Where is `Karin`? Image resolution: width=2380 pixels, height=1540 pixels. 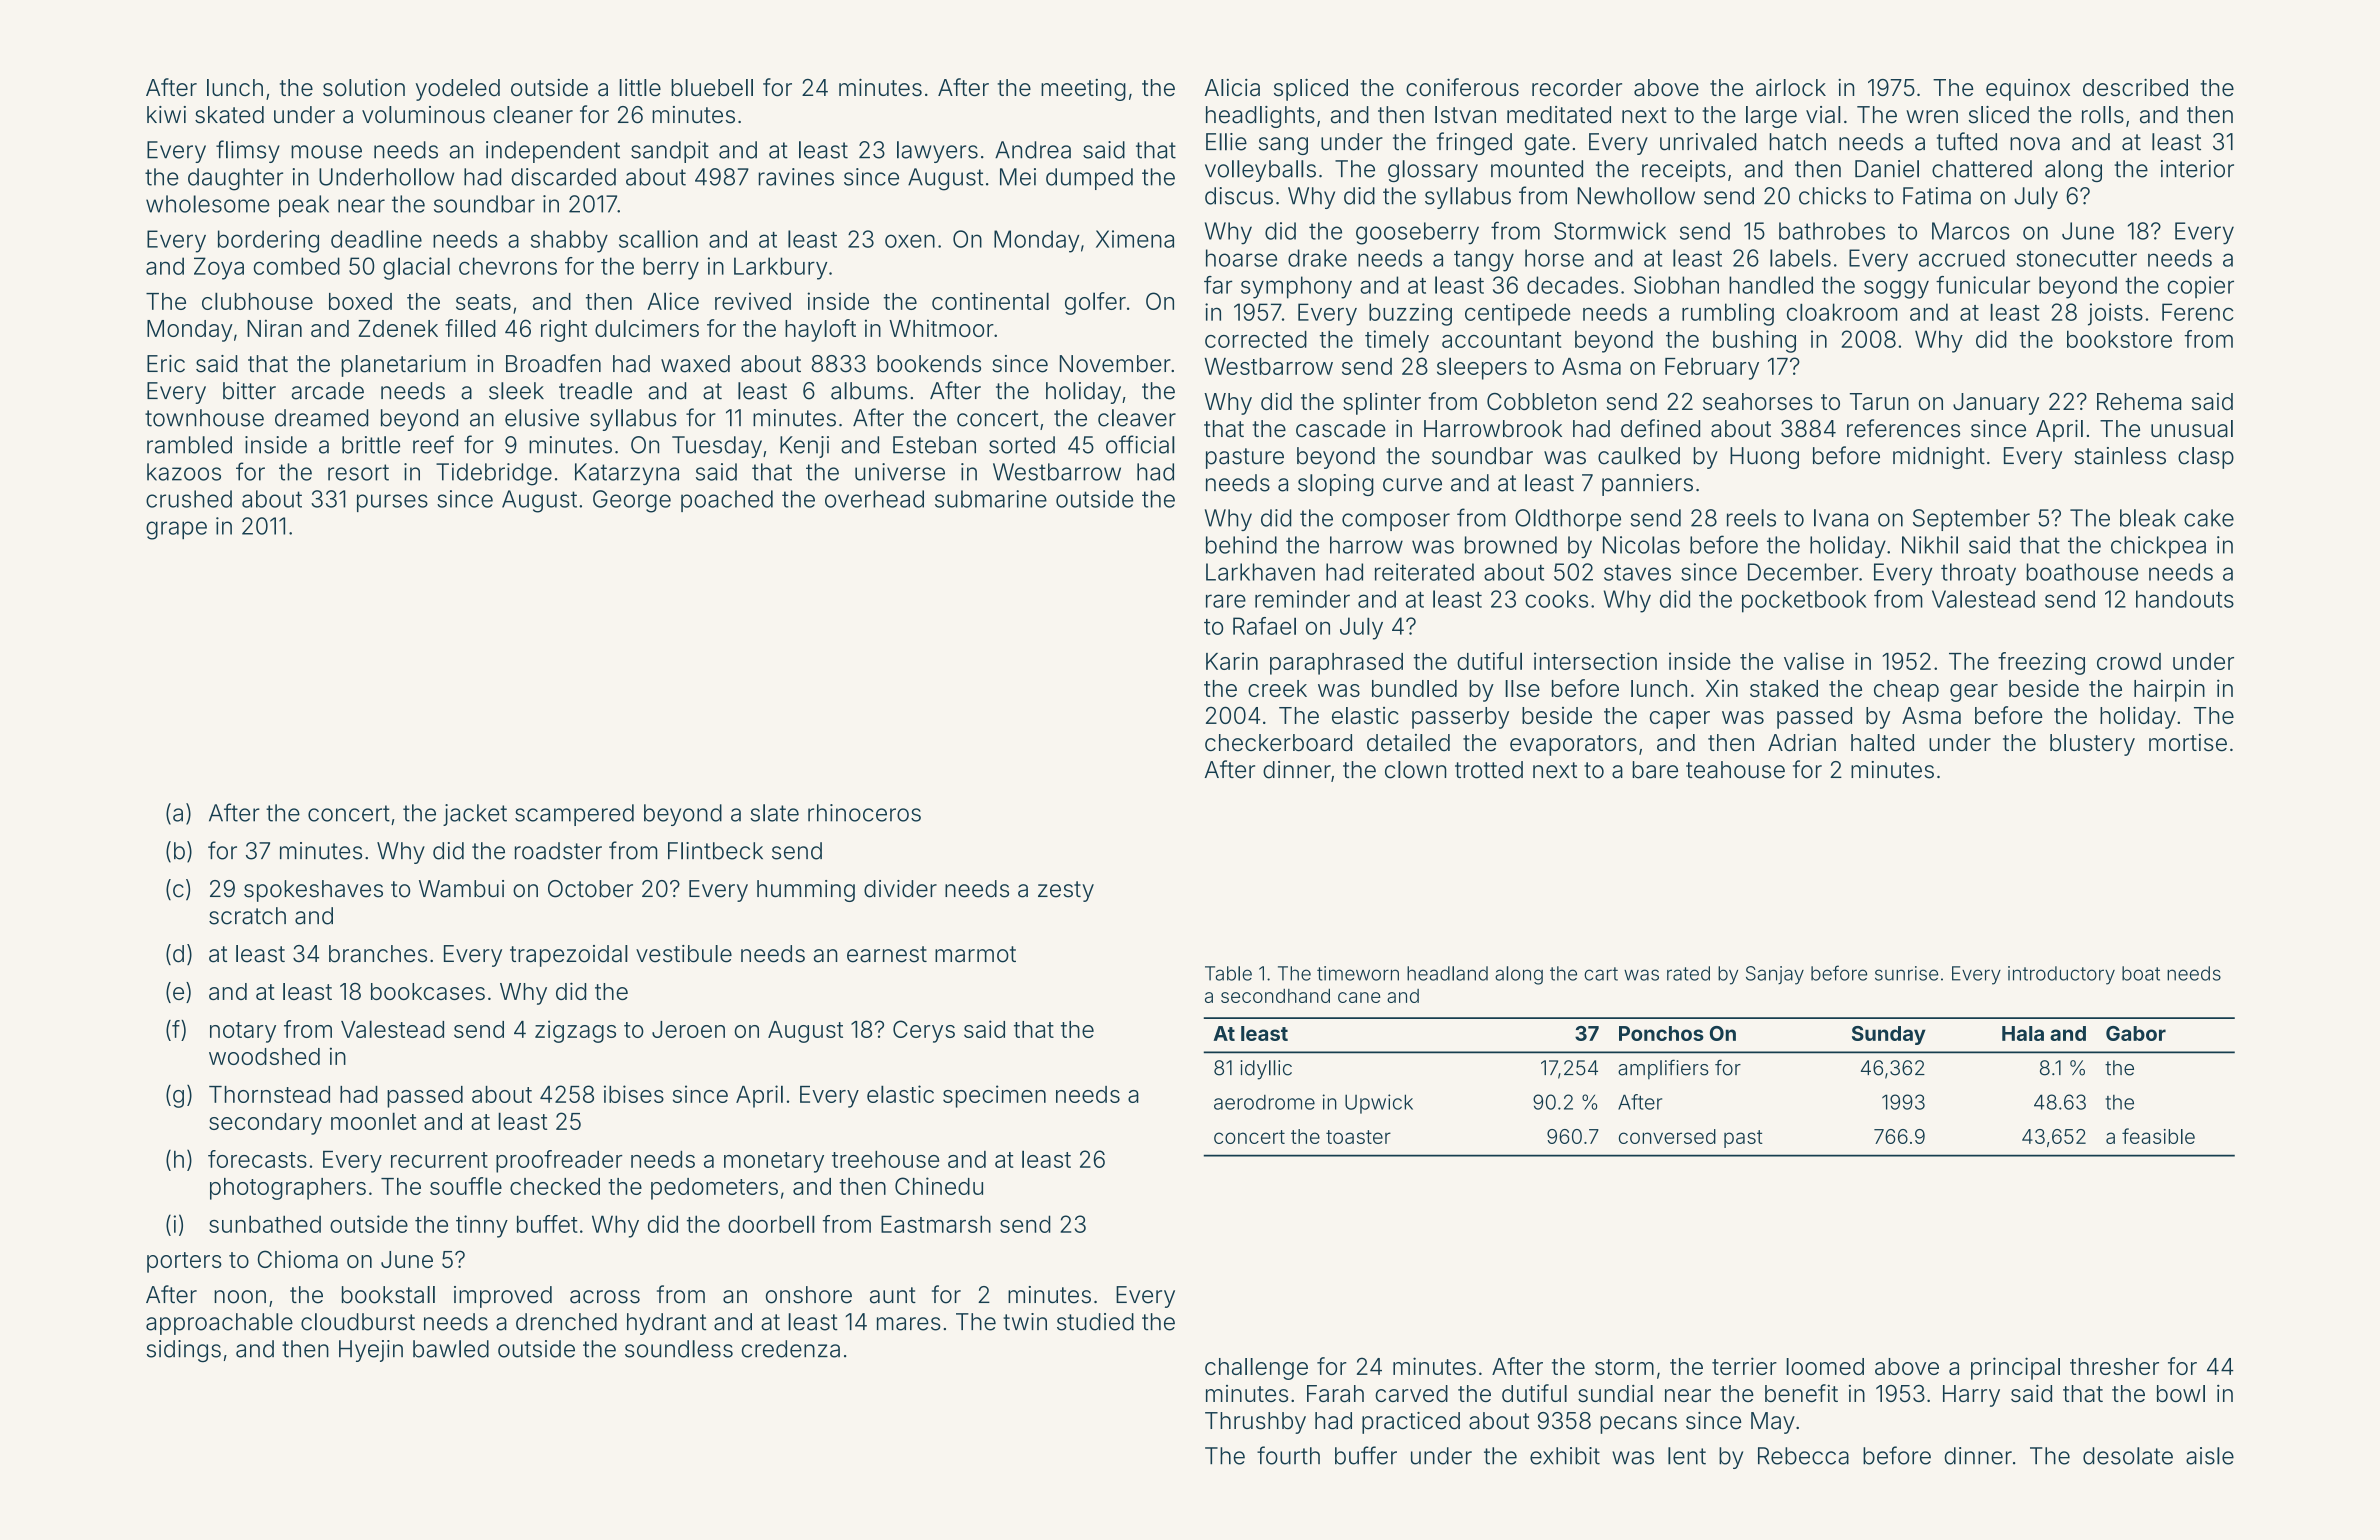 Karin is located at coordinates (1232, 661).
